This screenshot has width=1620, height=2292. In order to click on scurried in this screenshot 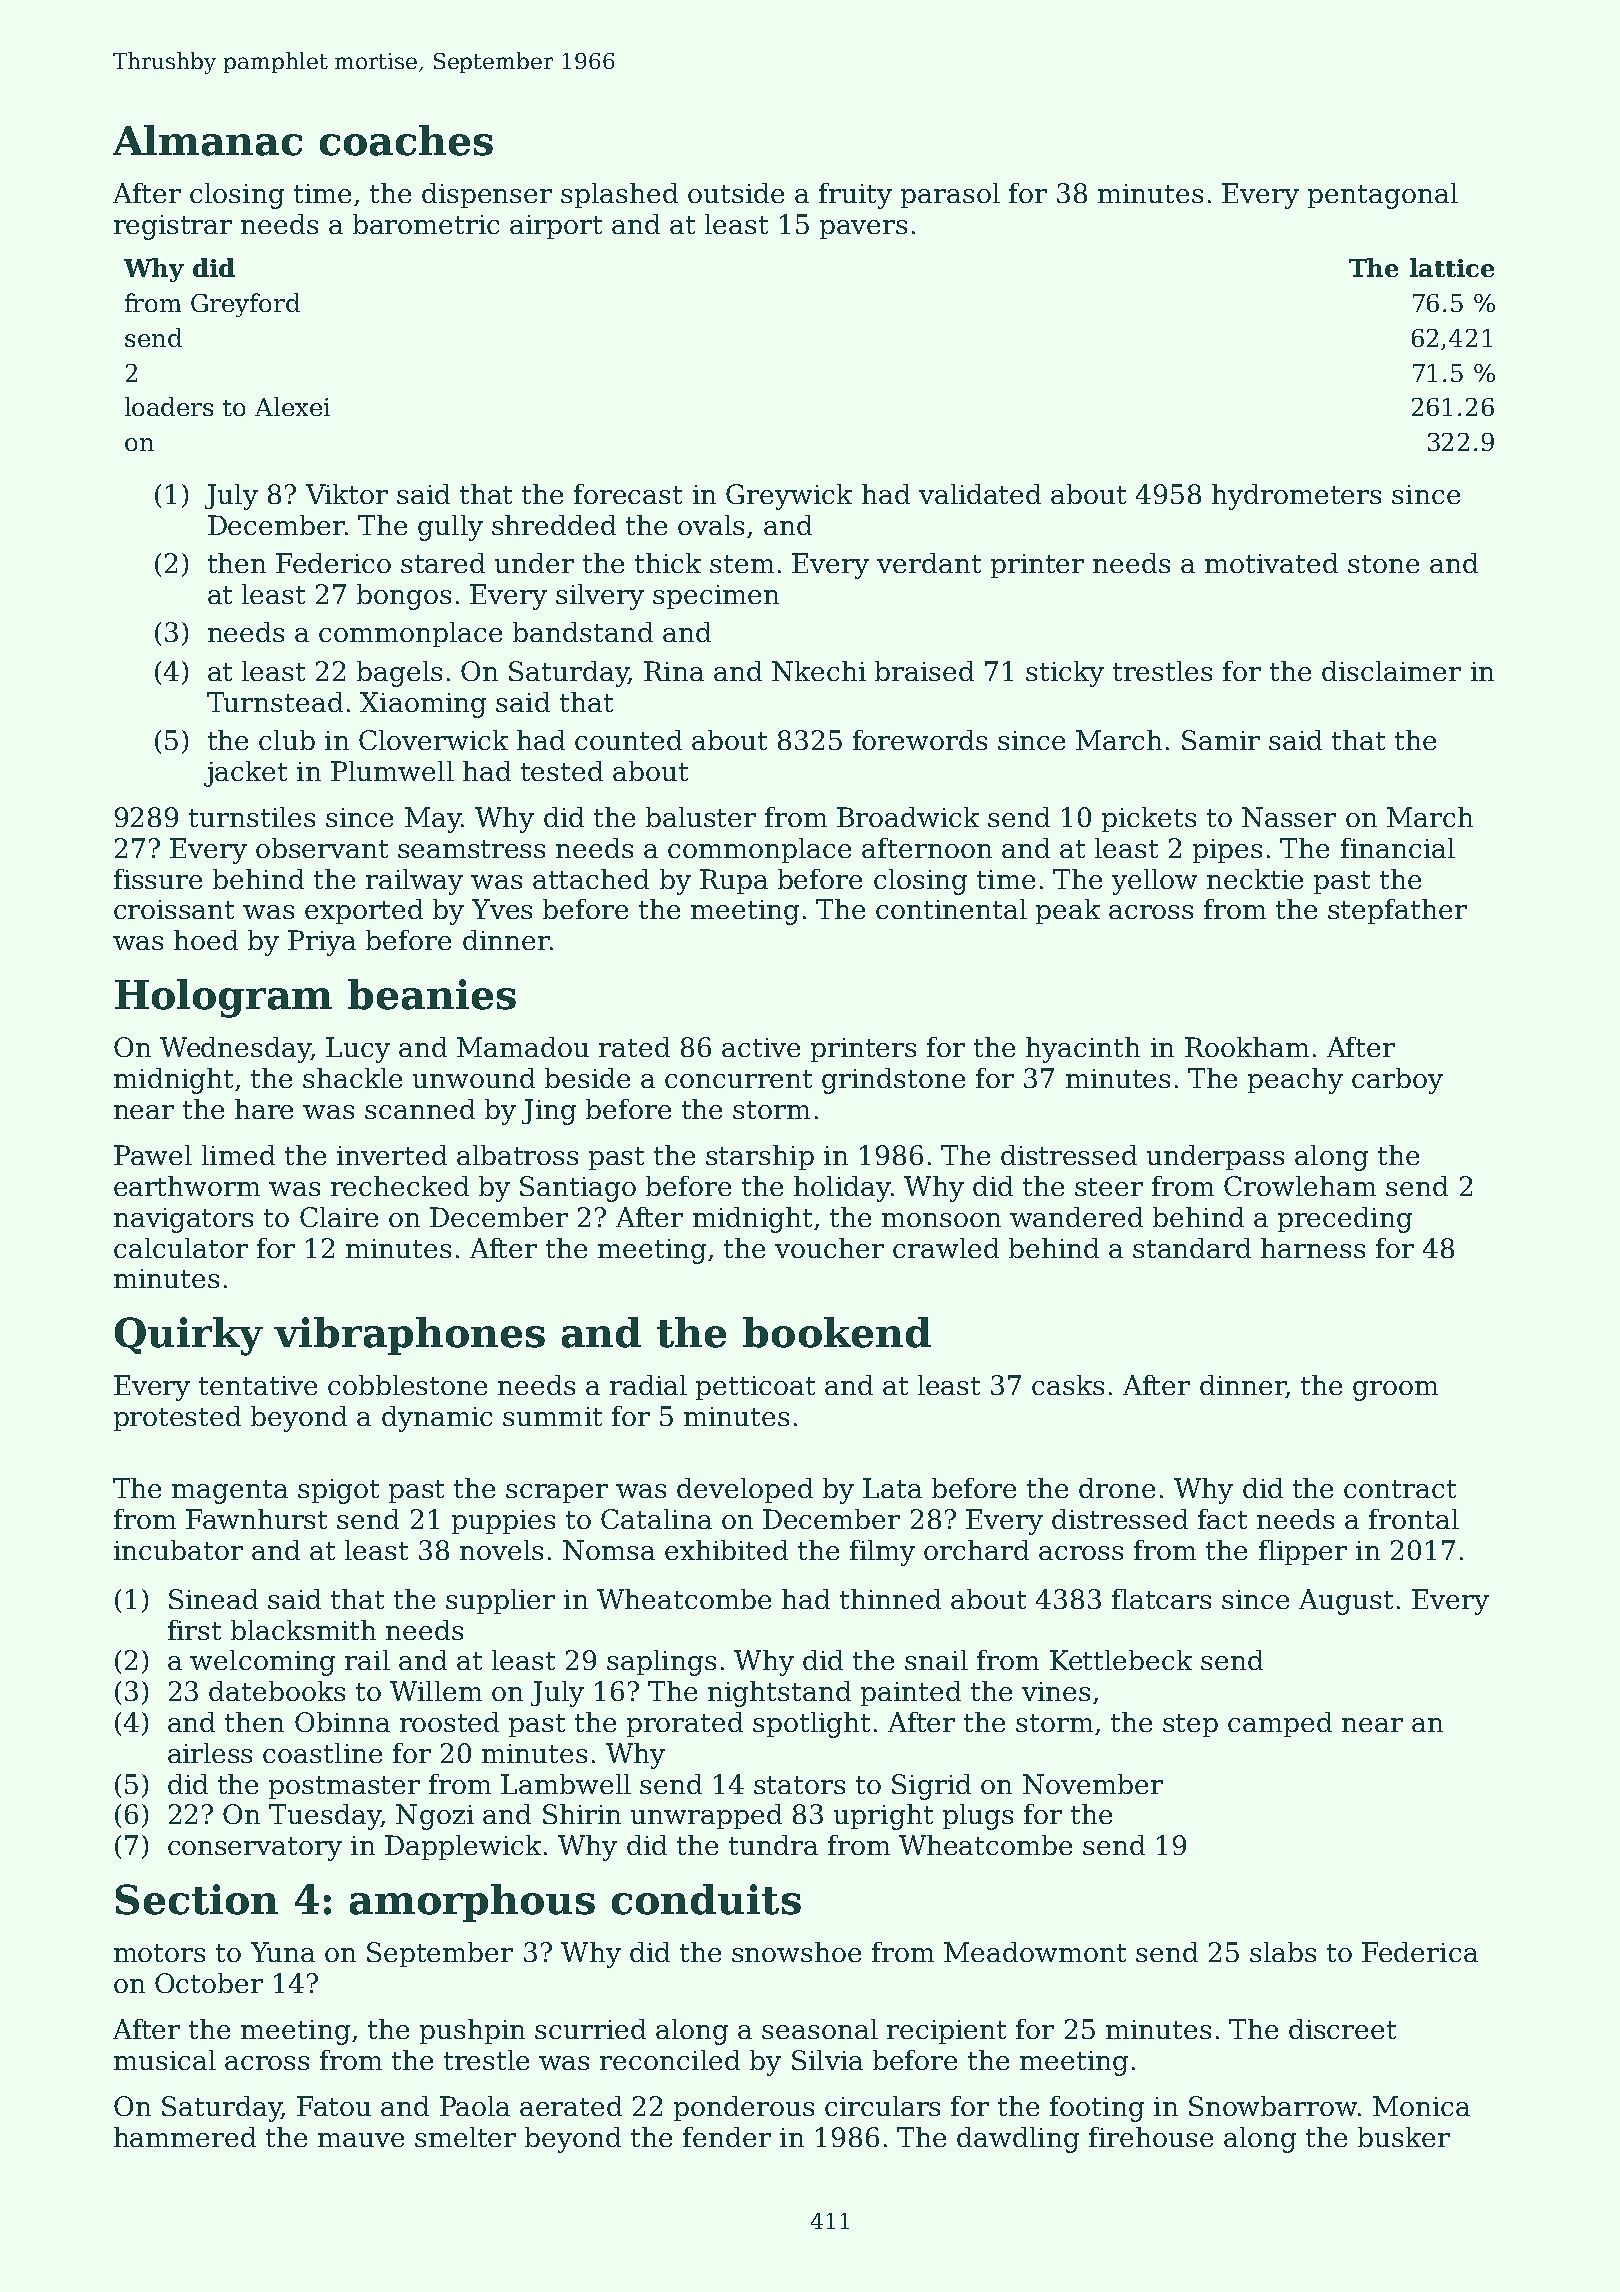, I will do `click(590, 2029)`.
